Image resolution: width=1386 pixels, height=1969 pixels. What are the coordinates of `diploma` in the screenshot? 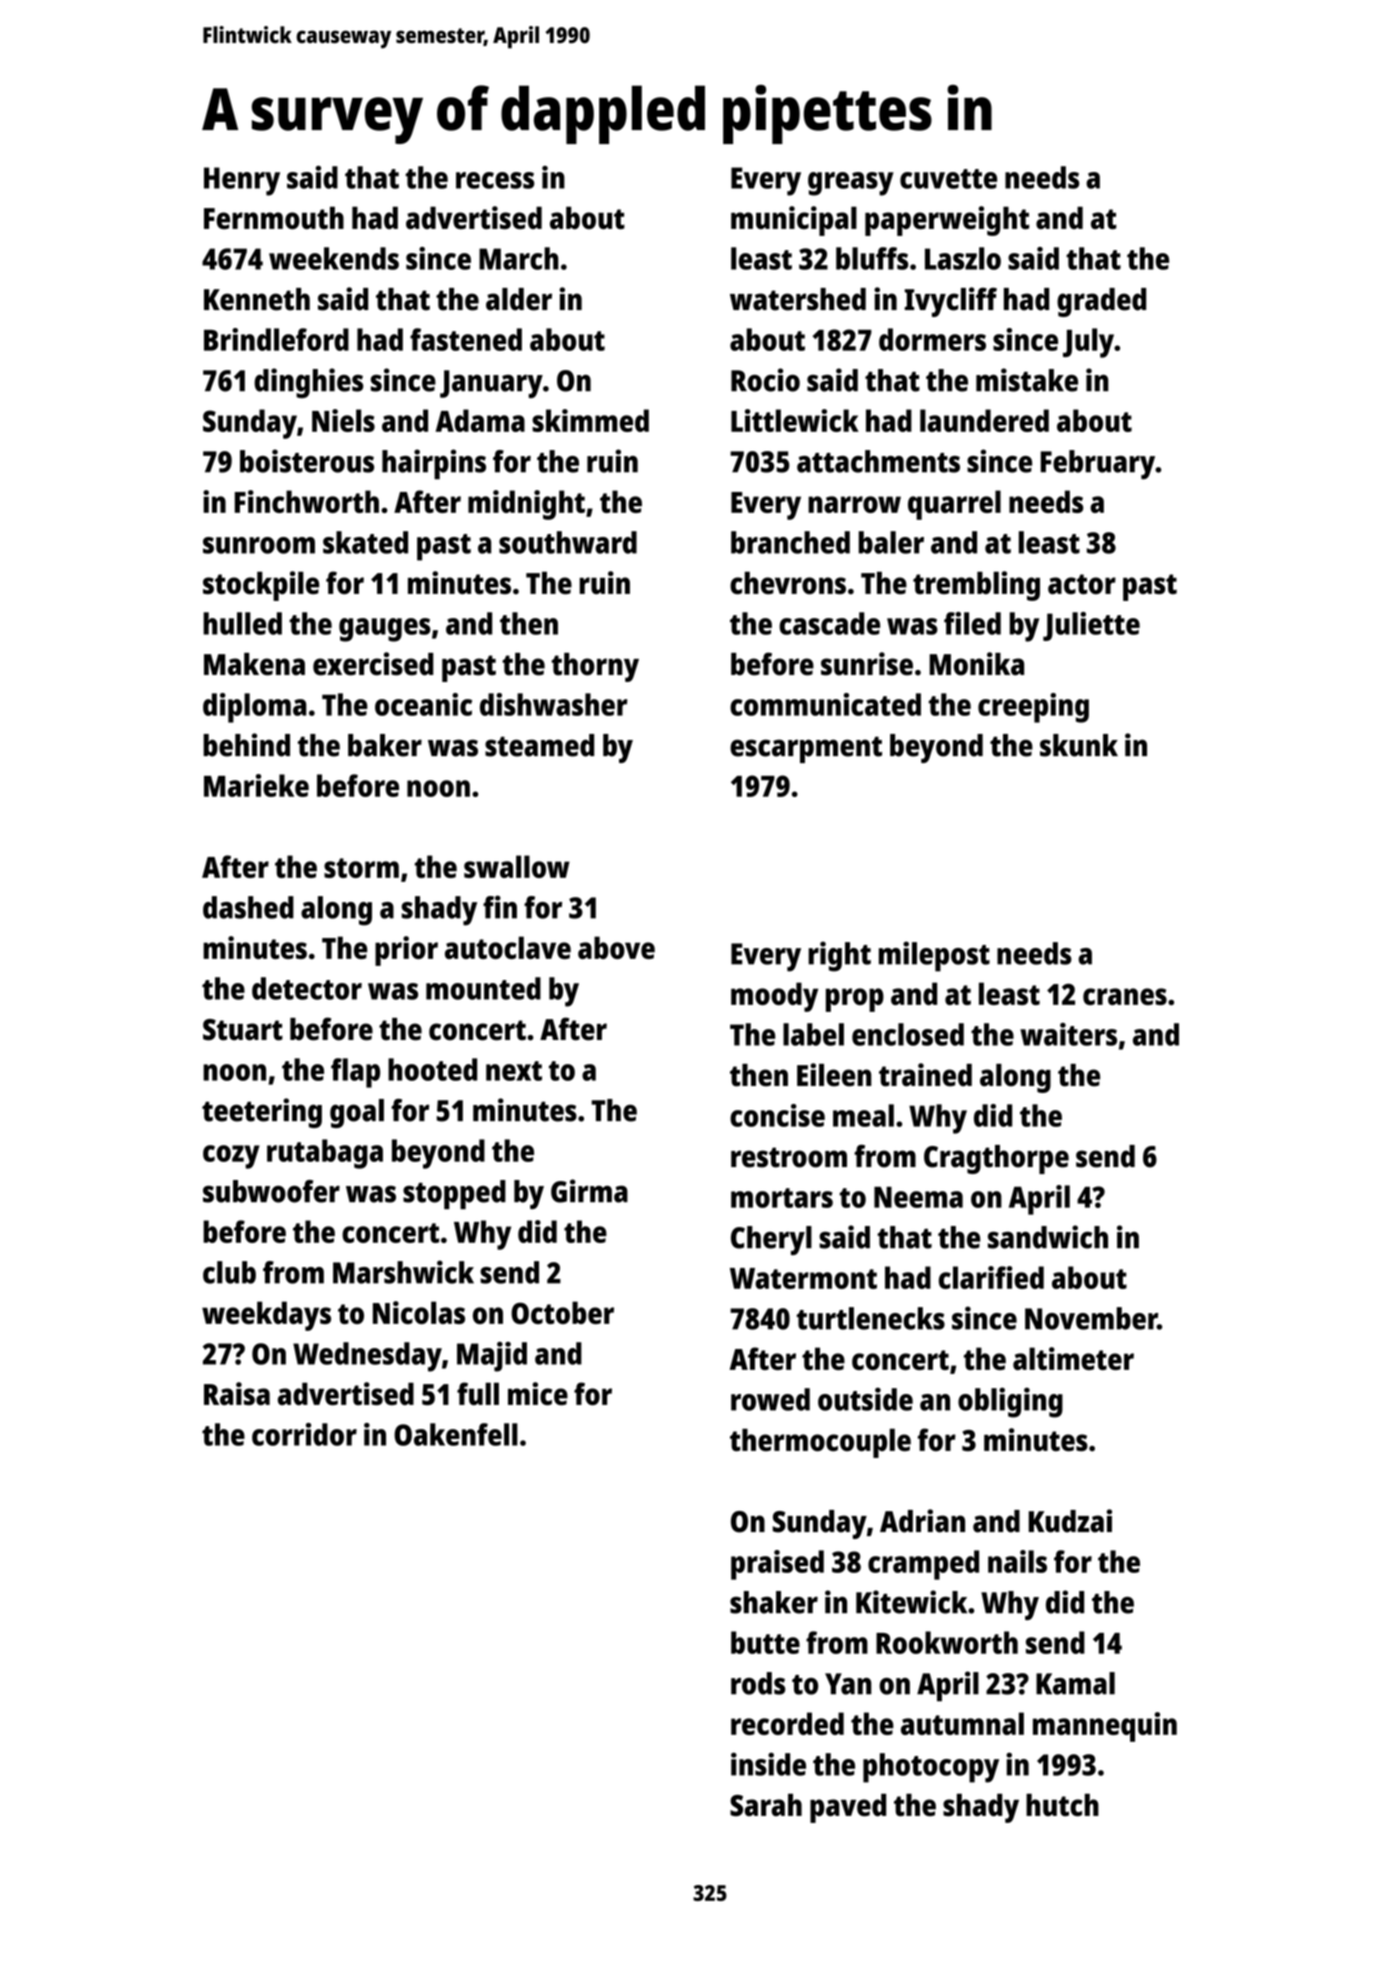 It's located at (255, 708).
